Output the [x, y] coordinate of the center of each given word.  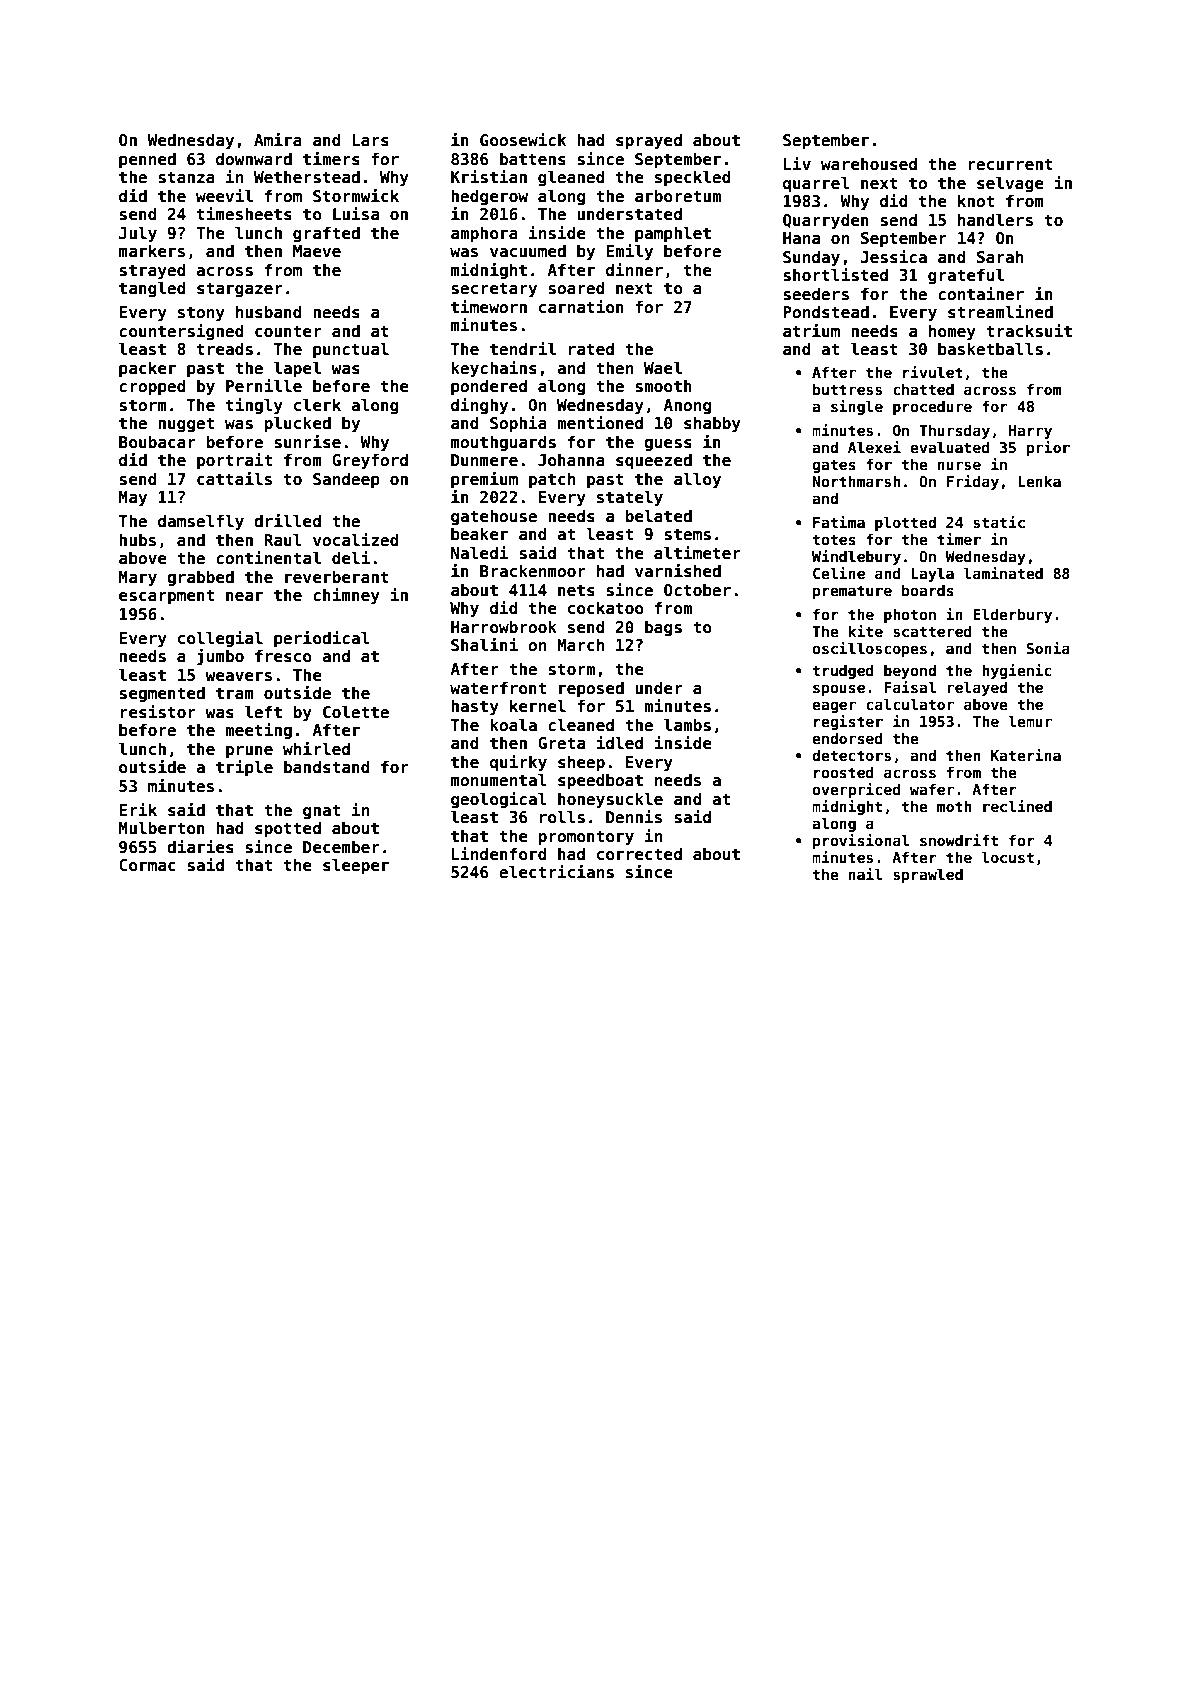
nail [866, 874]
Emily [629, 252]
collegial [220, 639]
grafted [326, 234]
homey [952, 332]
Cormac [147, 865]
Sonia [1048, 648]
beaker [479, 534]
